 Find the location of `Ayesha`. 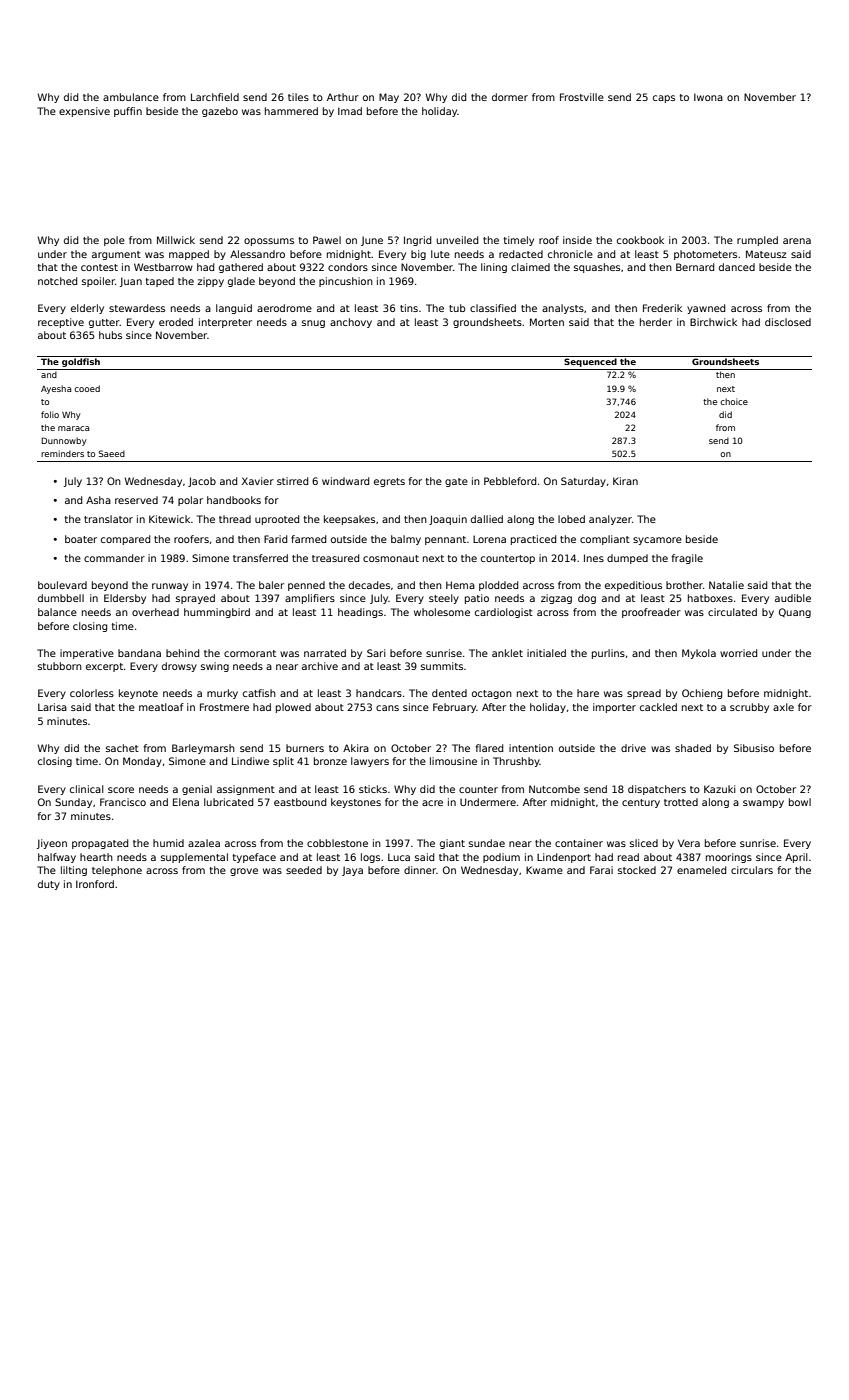

Ayesha is located at coordinates (56, 389).
